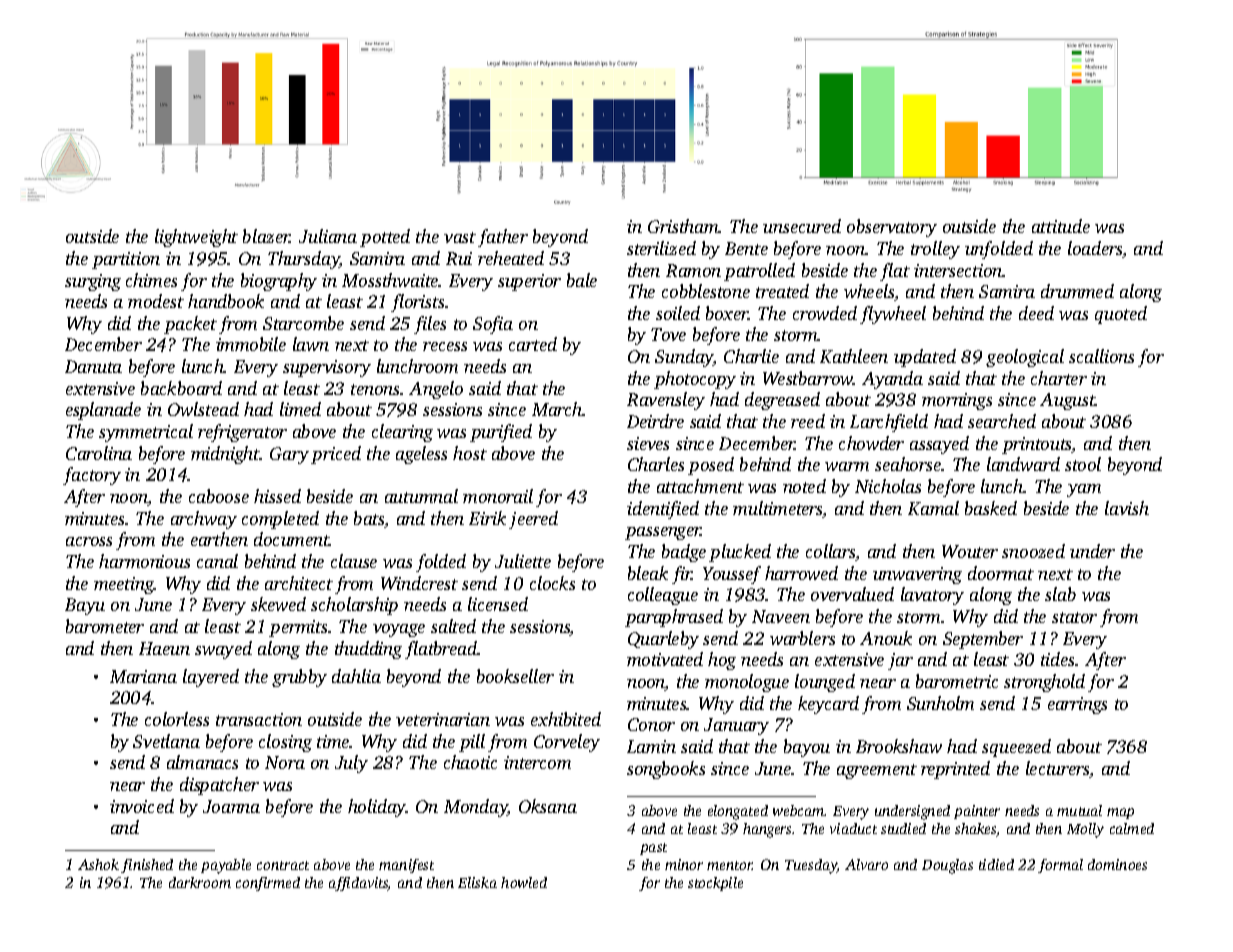 The width and height of the screenshot is (1233, 952). Describe the element at coordinates (436, 390) in the screenshot. I see `Angelo` at that location.
